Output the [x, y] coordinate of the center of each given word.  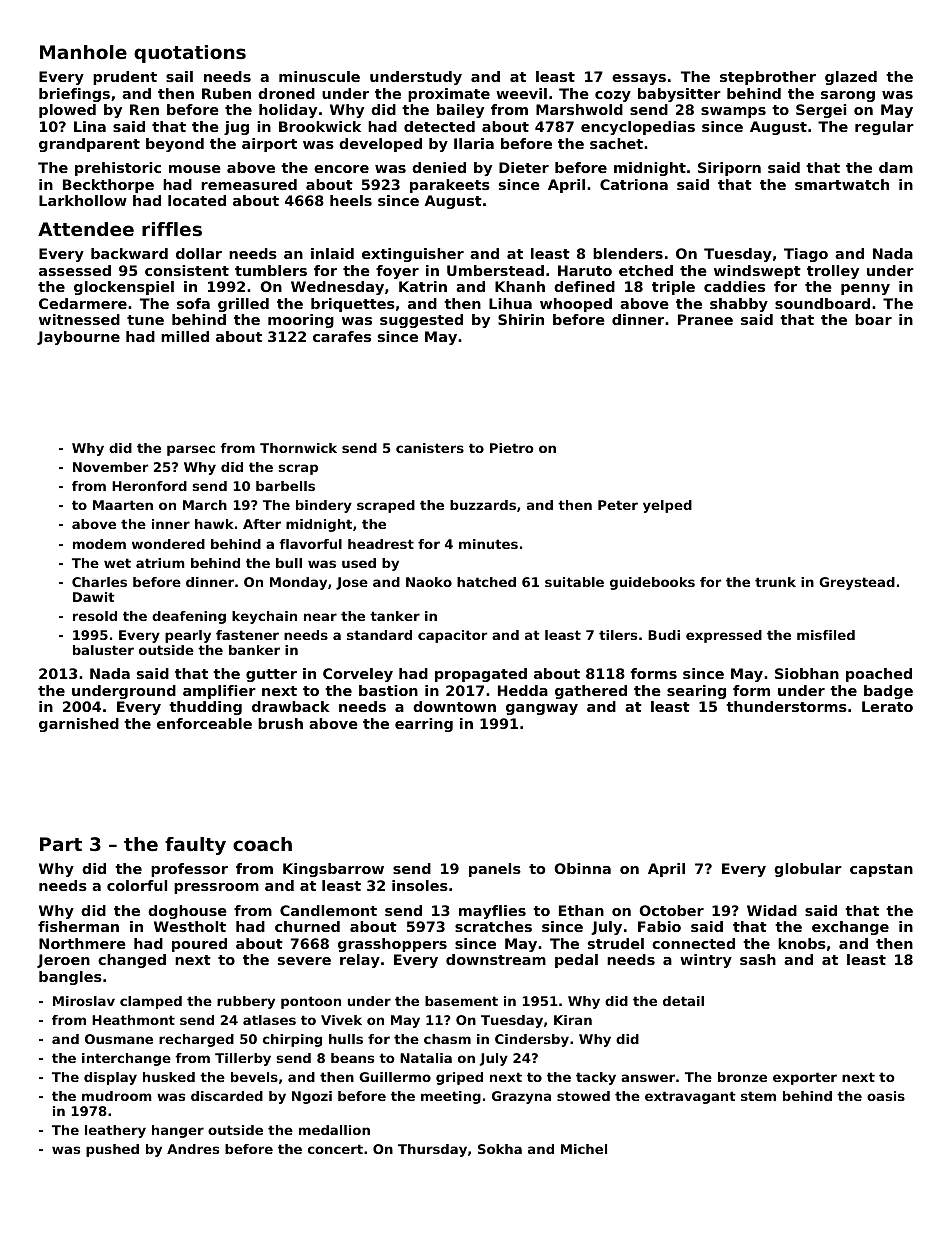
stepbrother [768, 78]
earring [424, 725]
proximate [449, 95]
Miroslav [84, 1001]
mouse [195, 169]
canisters [430, 448]
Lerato [887, 706]
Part [61, 844]
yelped [667, 506]
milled [185, 336]
